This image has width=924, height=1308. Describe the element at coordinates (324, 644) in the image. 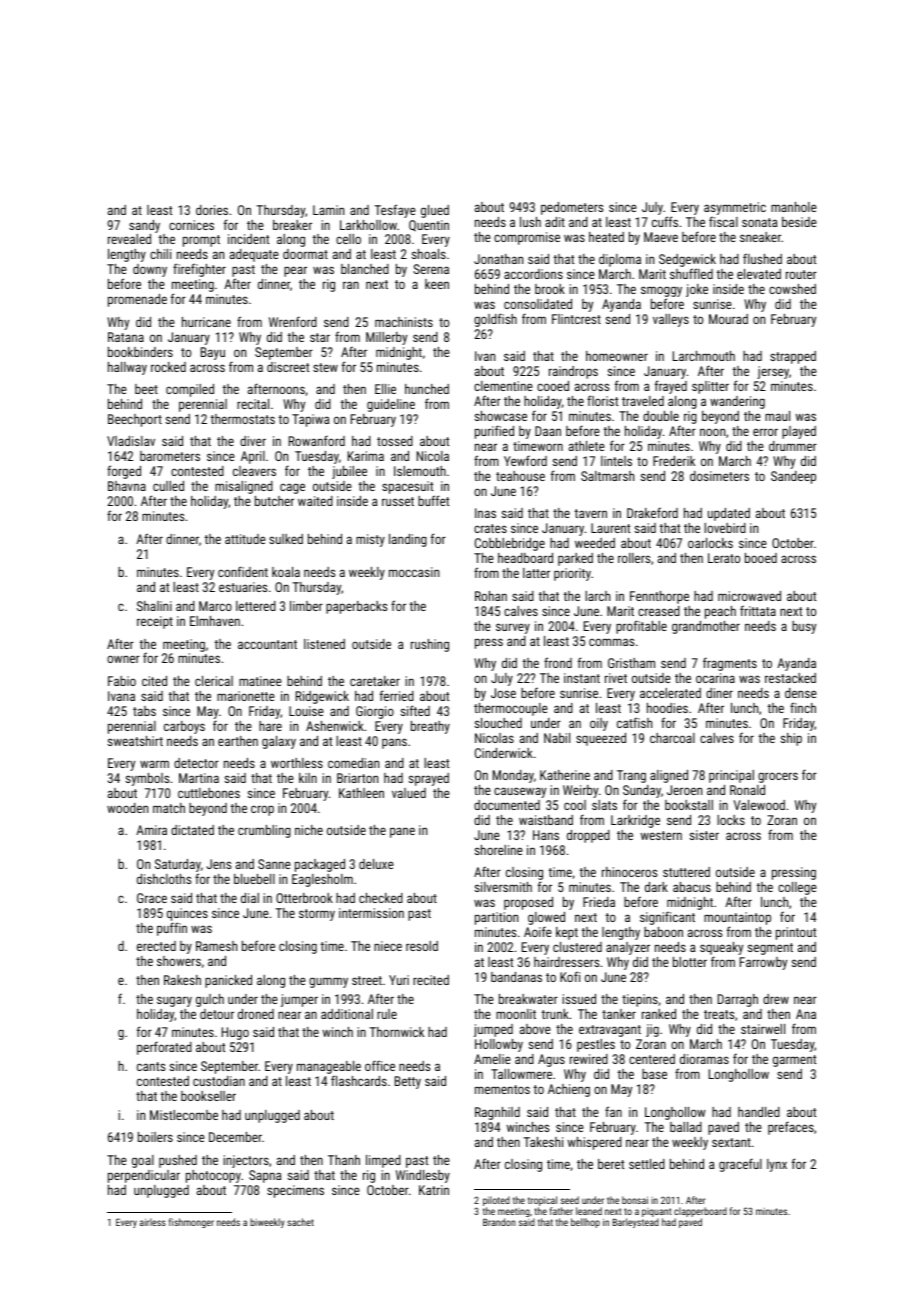

I see `listened` at that location.
